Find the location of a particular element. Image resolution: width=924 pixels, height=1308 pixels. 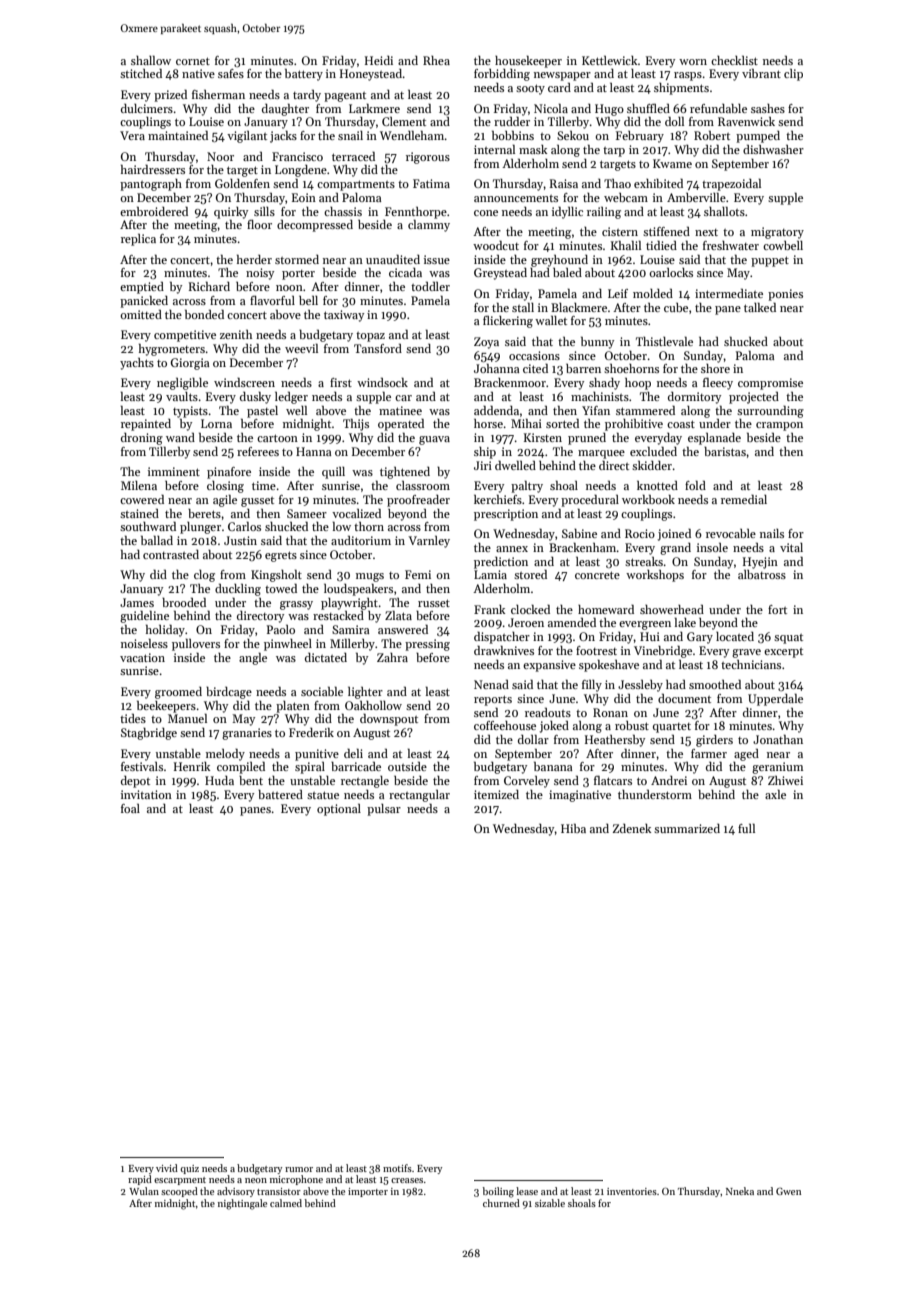

full is located at coordinates (746, 828).
